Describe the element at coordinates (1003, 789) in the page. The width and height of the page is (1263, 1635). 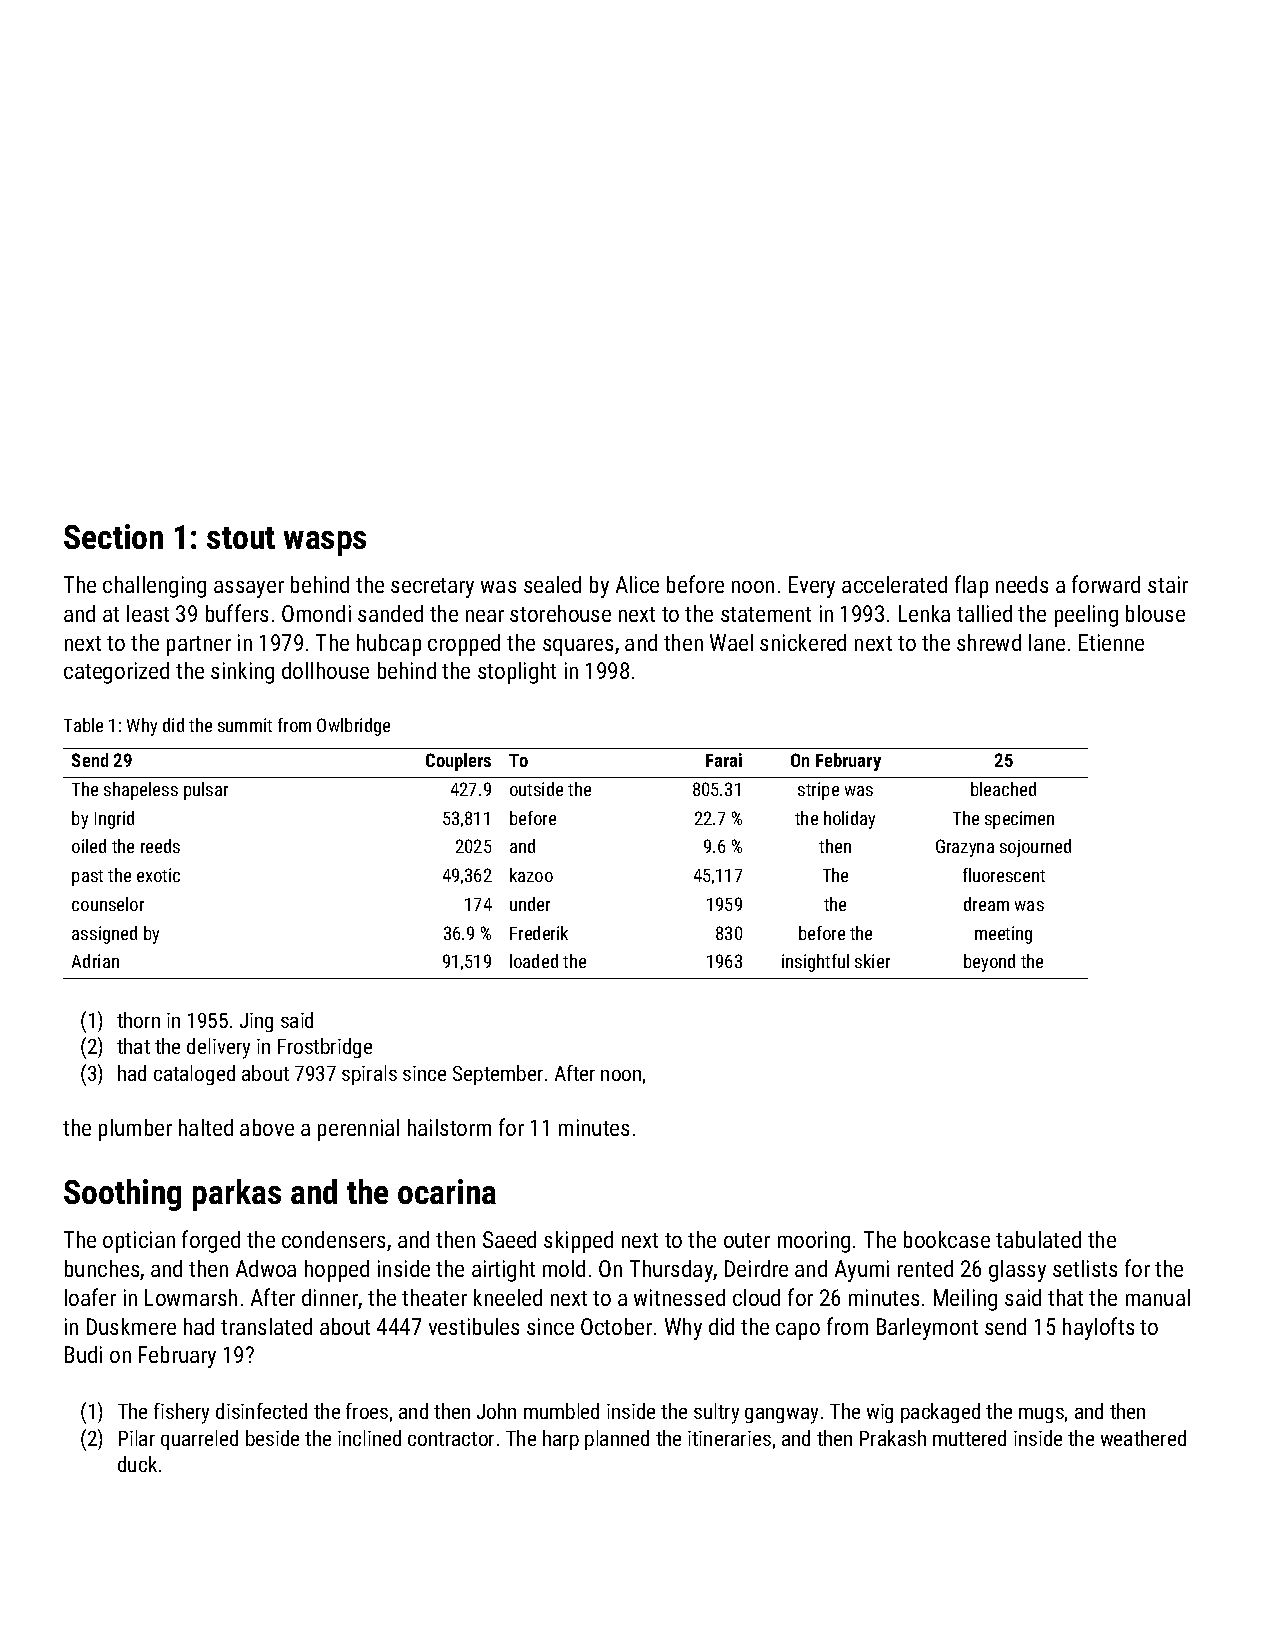
I see `bleached` at that location.
